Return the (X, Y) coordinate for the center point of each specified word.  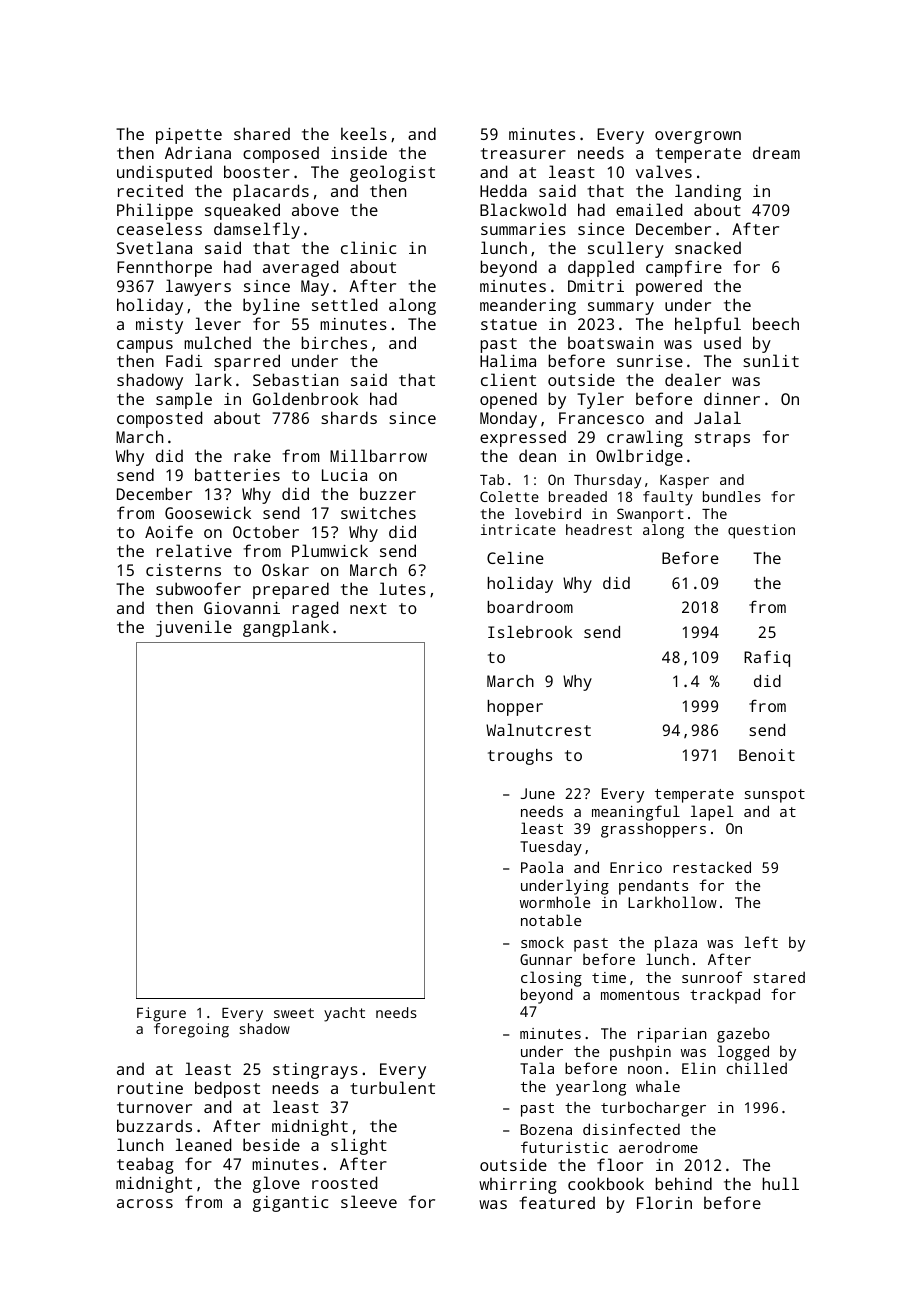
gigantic (290, 1204)
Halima (508, 360)
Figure (161, 1014)
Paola (542, 867)
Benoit (767, 755)
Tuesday (551, 848)
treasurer (523, 153)
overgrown (698, 137)
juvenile (194, 628)
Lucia (344, 475)
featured (557, 1202)
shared (262, 133)
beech (776, 323)
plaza (676, 944)
